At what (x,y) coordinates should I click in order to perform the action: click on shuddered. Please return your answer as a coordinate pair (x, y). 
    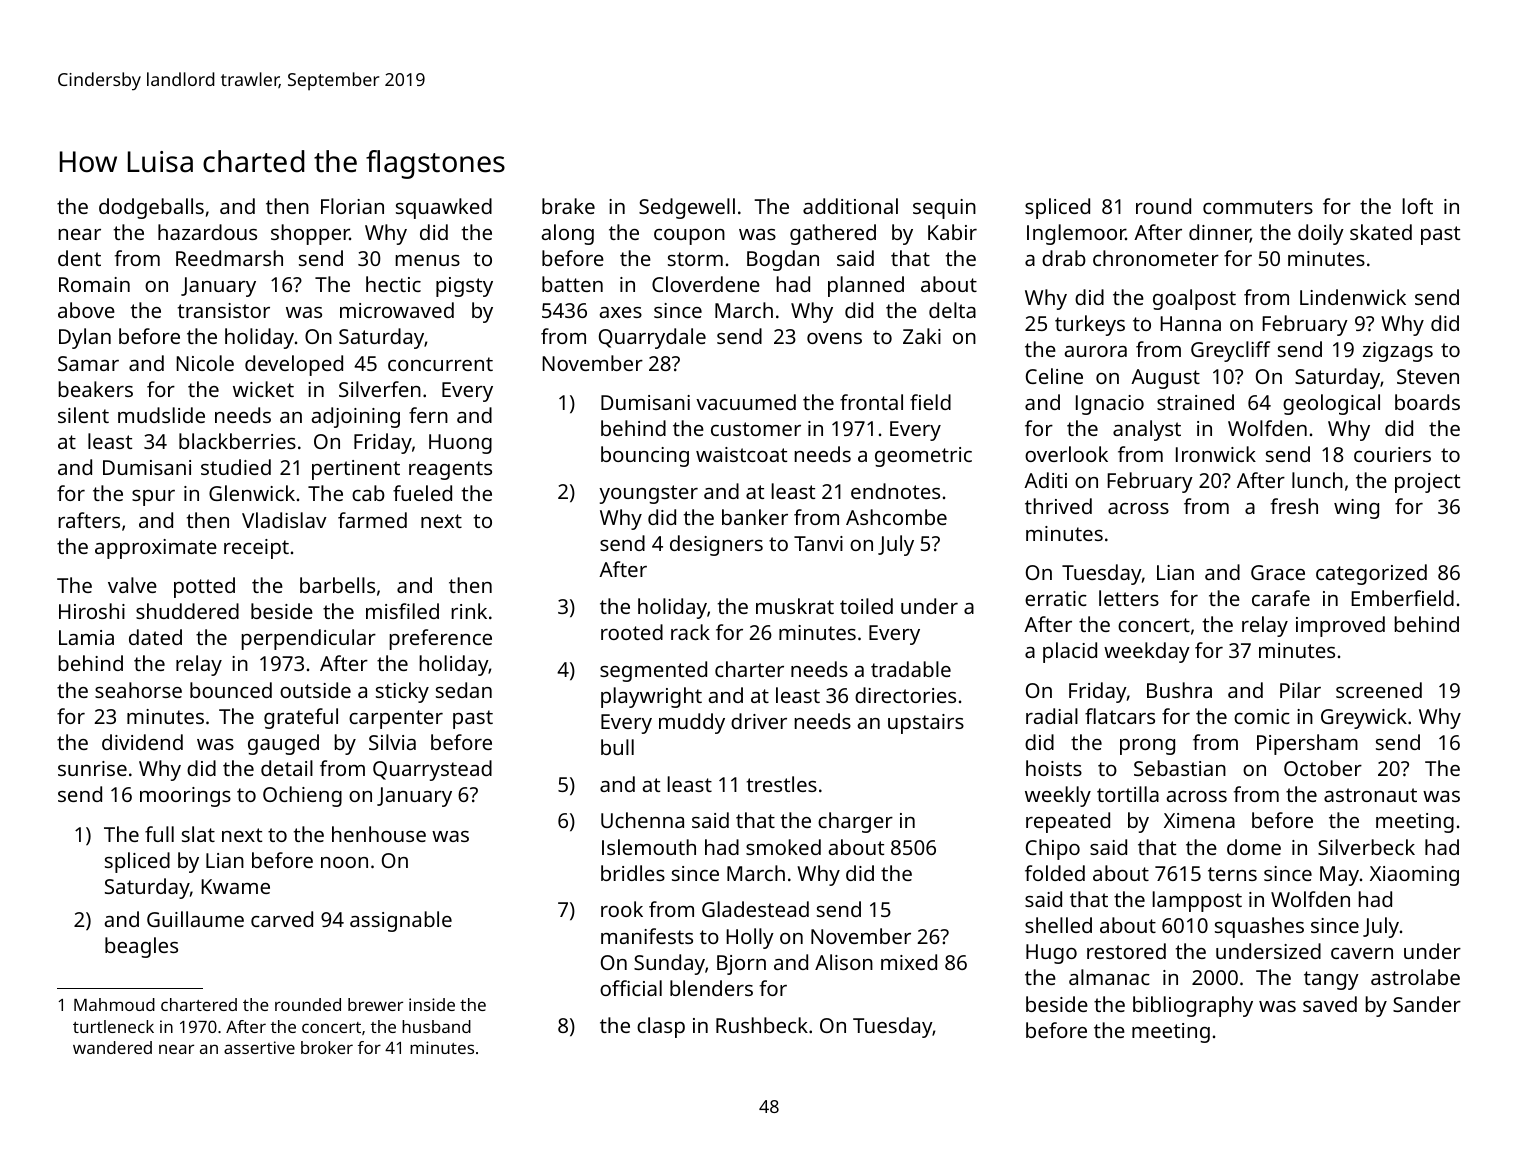
    Looking at the image, I should click on (187, 611).
